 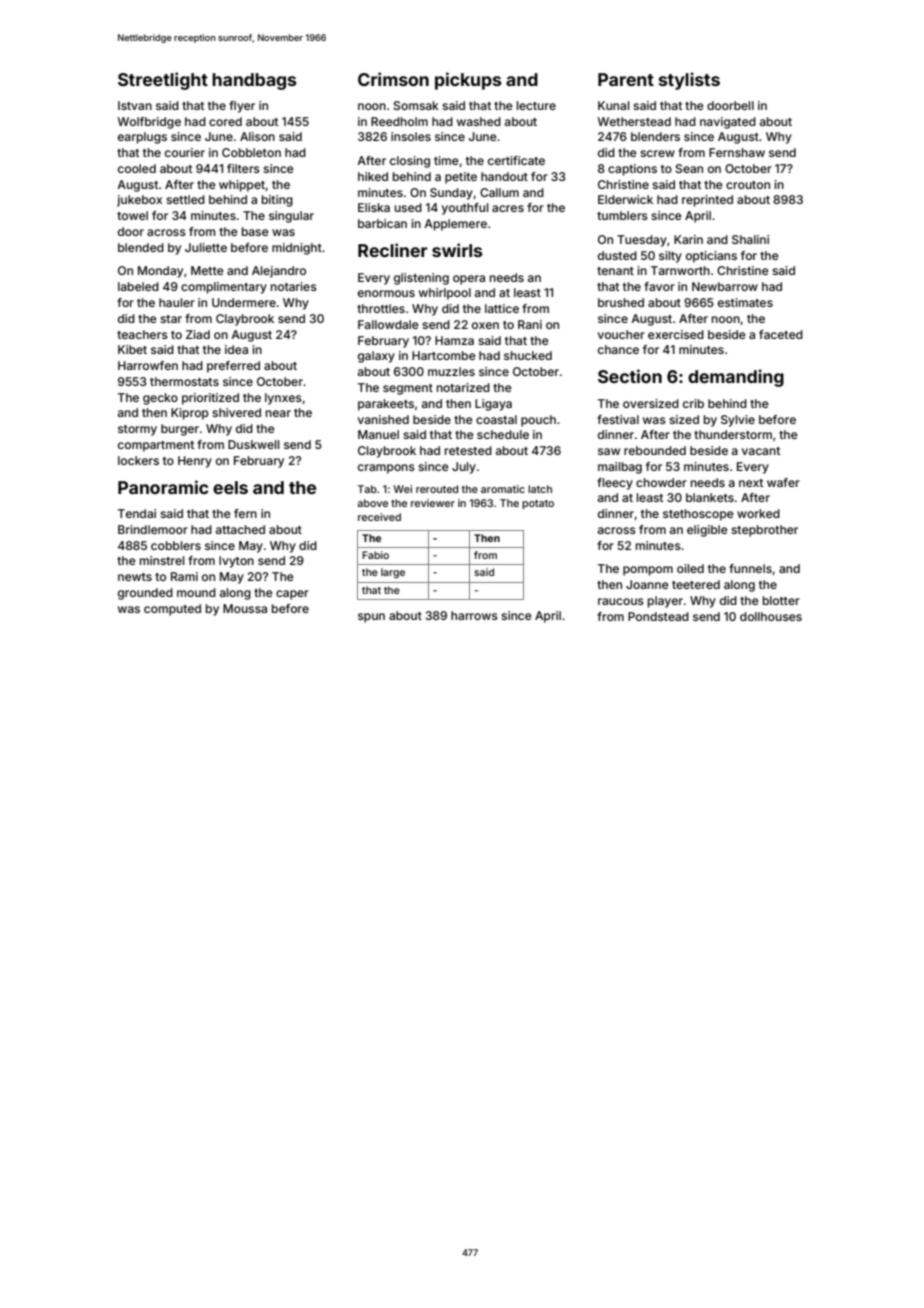 What do you see at coordinates (783, 482) in the page?
I see `wafer` at bounding box center [783, 482].
